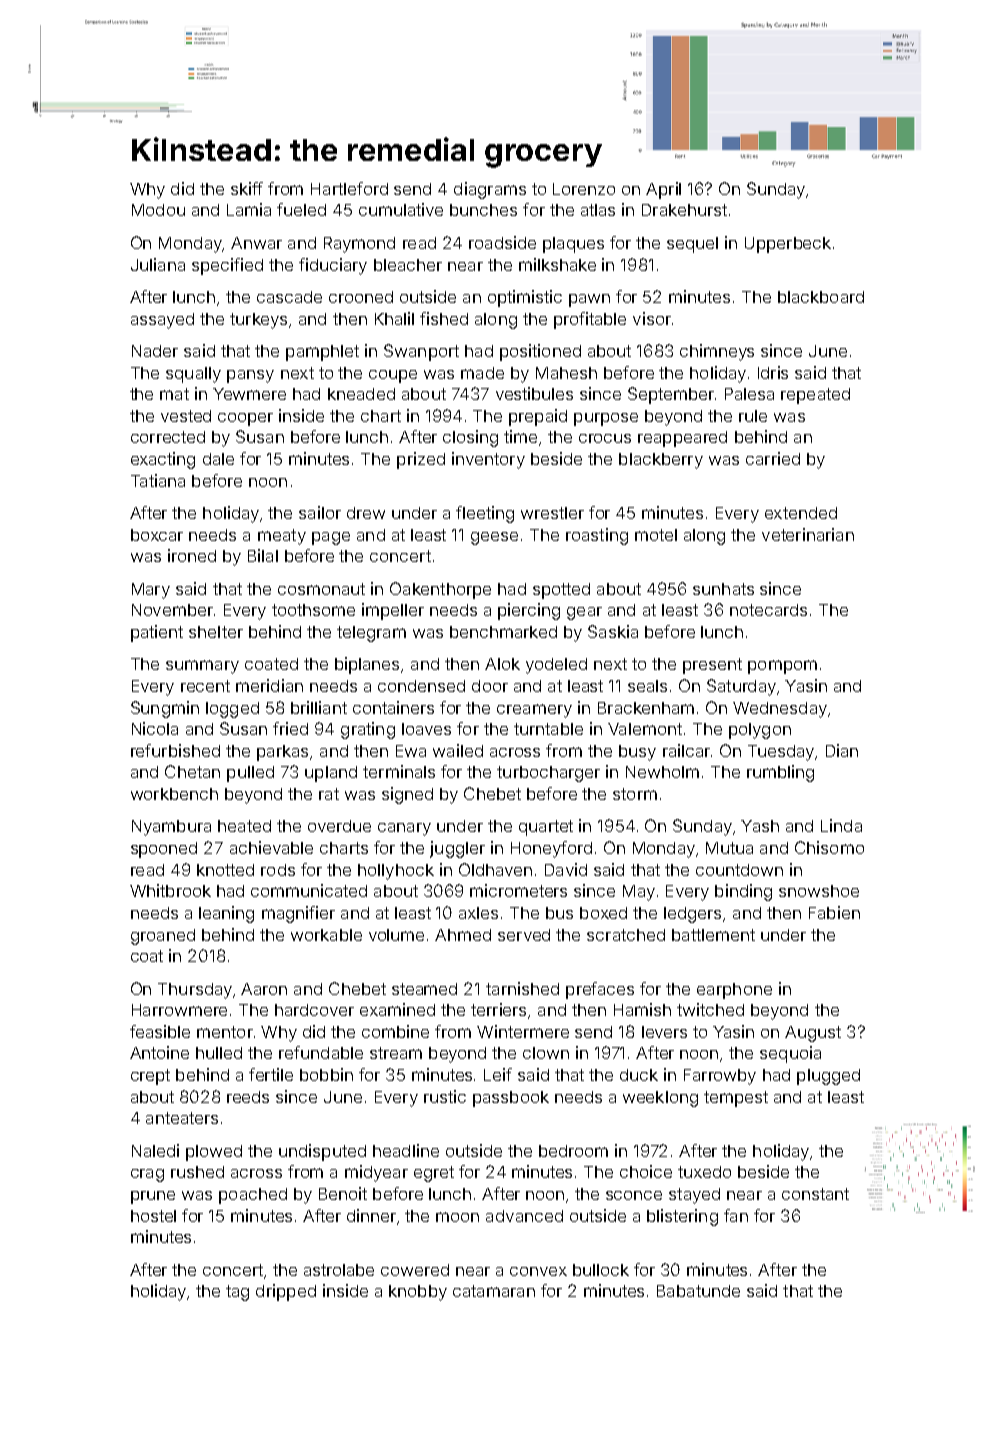 This screenshot has height=1441, width=995. Describe the element at coordinates (821, 297) in the screenshot. I see `blackboard` at that location.
